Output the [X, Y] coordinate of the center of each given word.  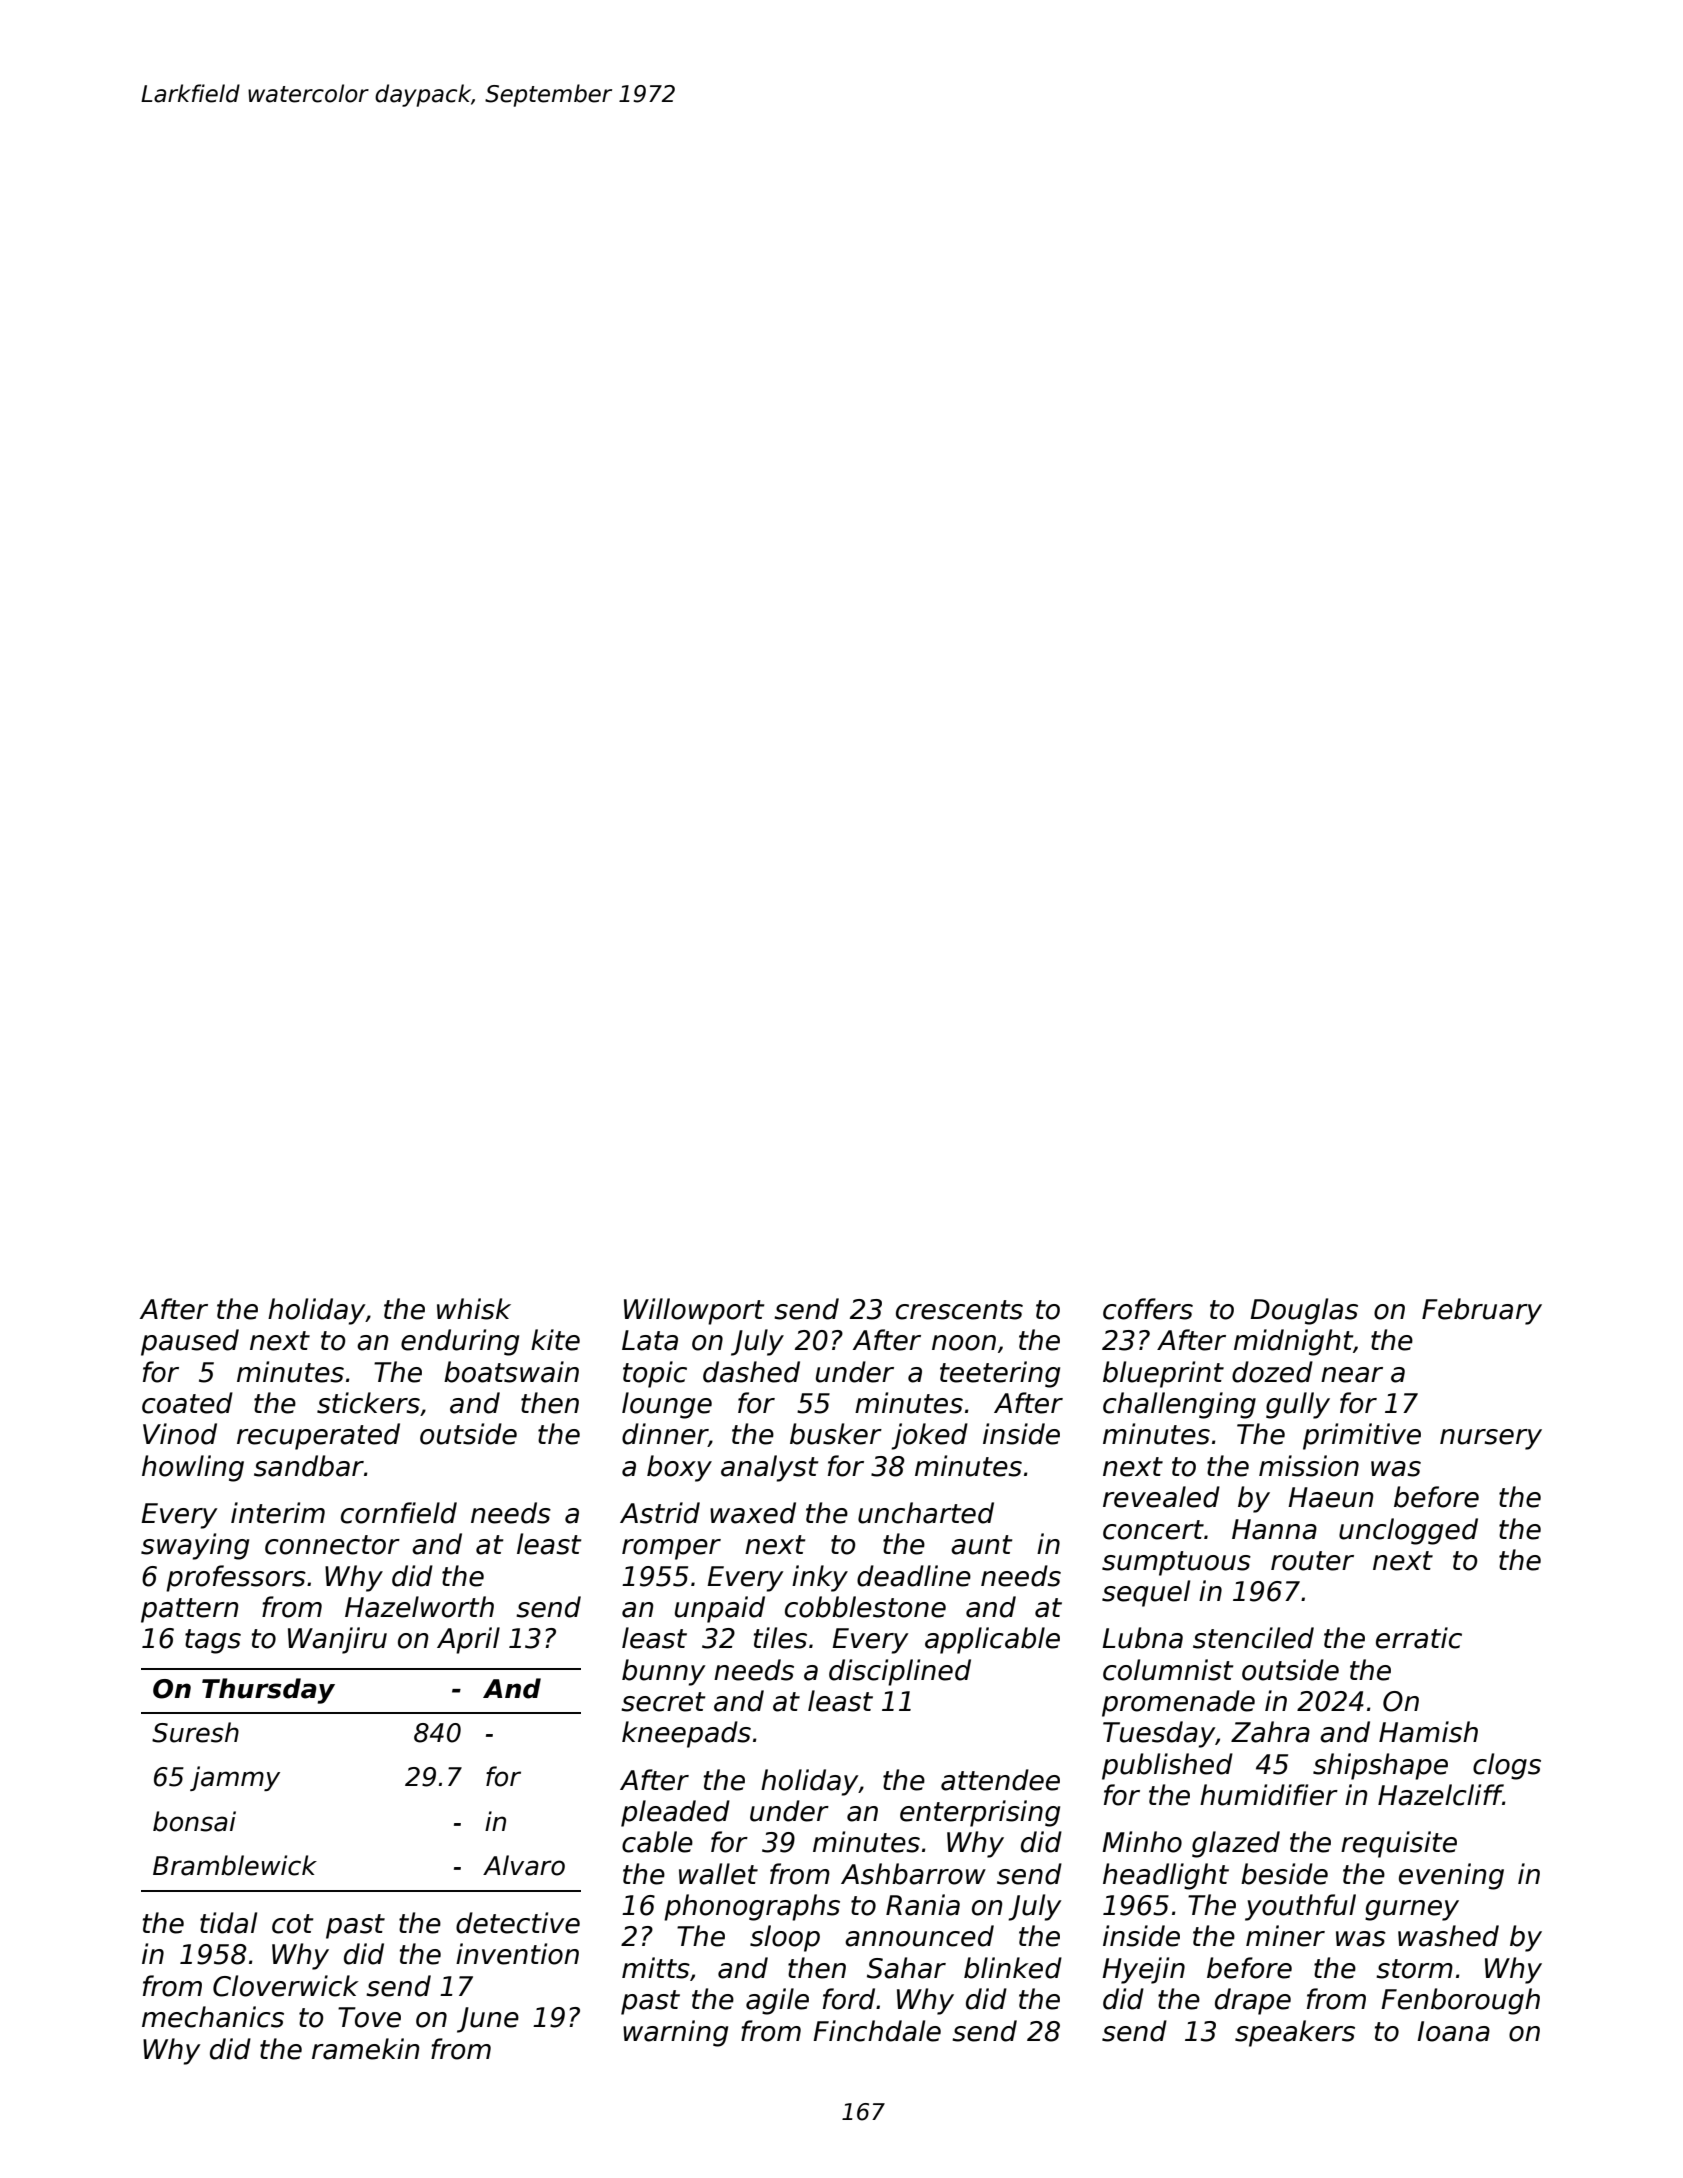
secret [663, 1702]
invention [517, 1954]
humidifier [1269, 1795]
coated [187, 1403]
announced [919, 1936]
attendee [1000, 1780]
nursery [1491, 1439]
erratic [1419, 1638]
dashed [751, 1372]
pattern [189, 1610]
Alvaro [524, 1865]
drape [1253, 2001]
